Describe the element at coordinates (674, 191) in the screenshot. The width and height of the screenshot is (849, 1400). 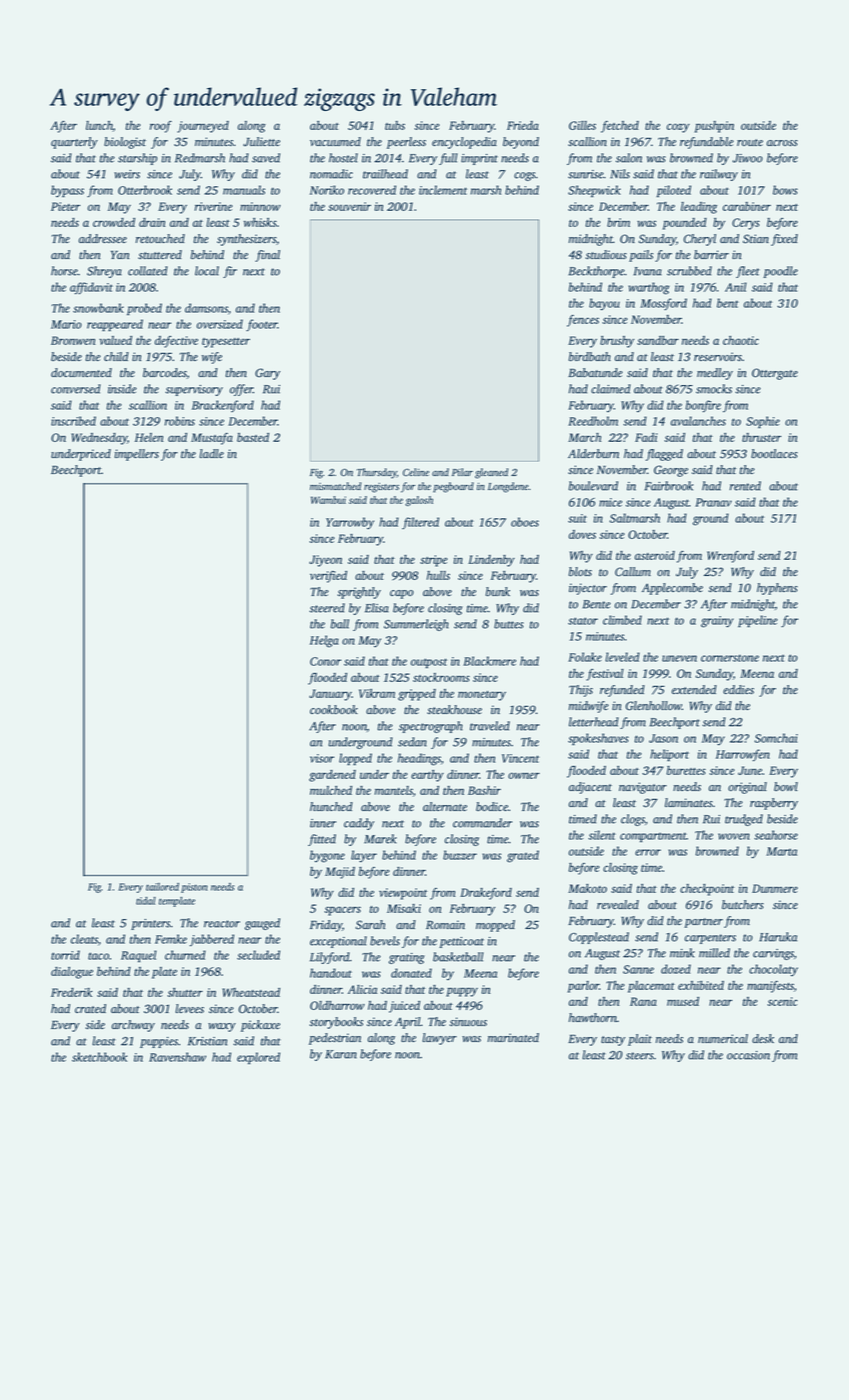
I see `piloted` at that location.
